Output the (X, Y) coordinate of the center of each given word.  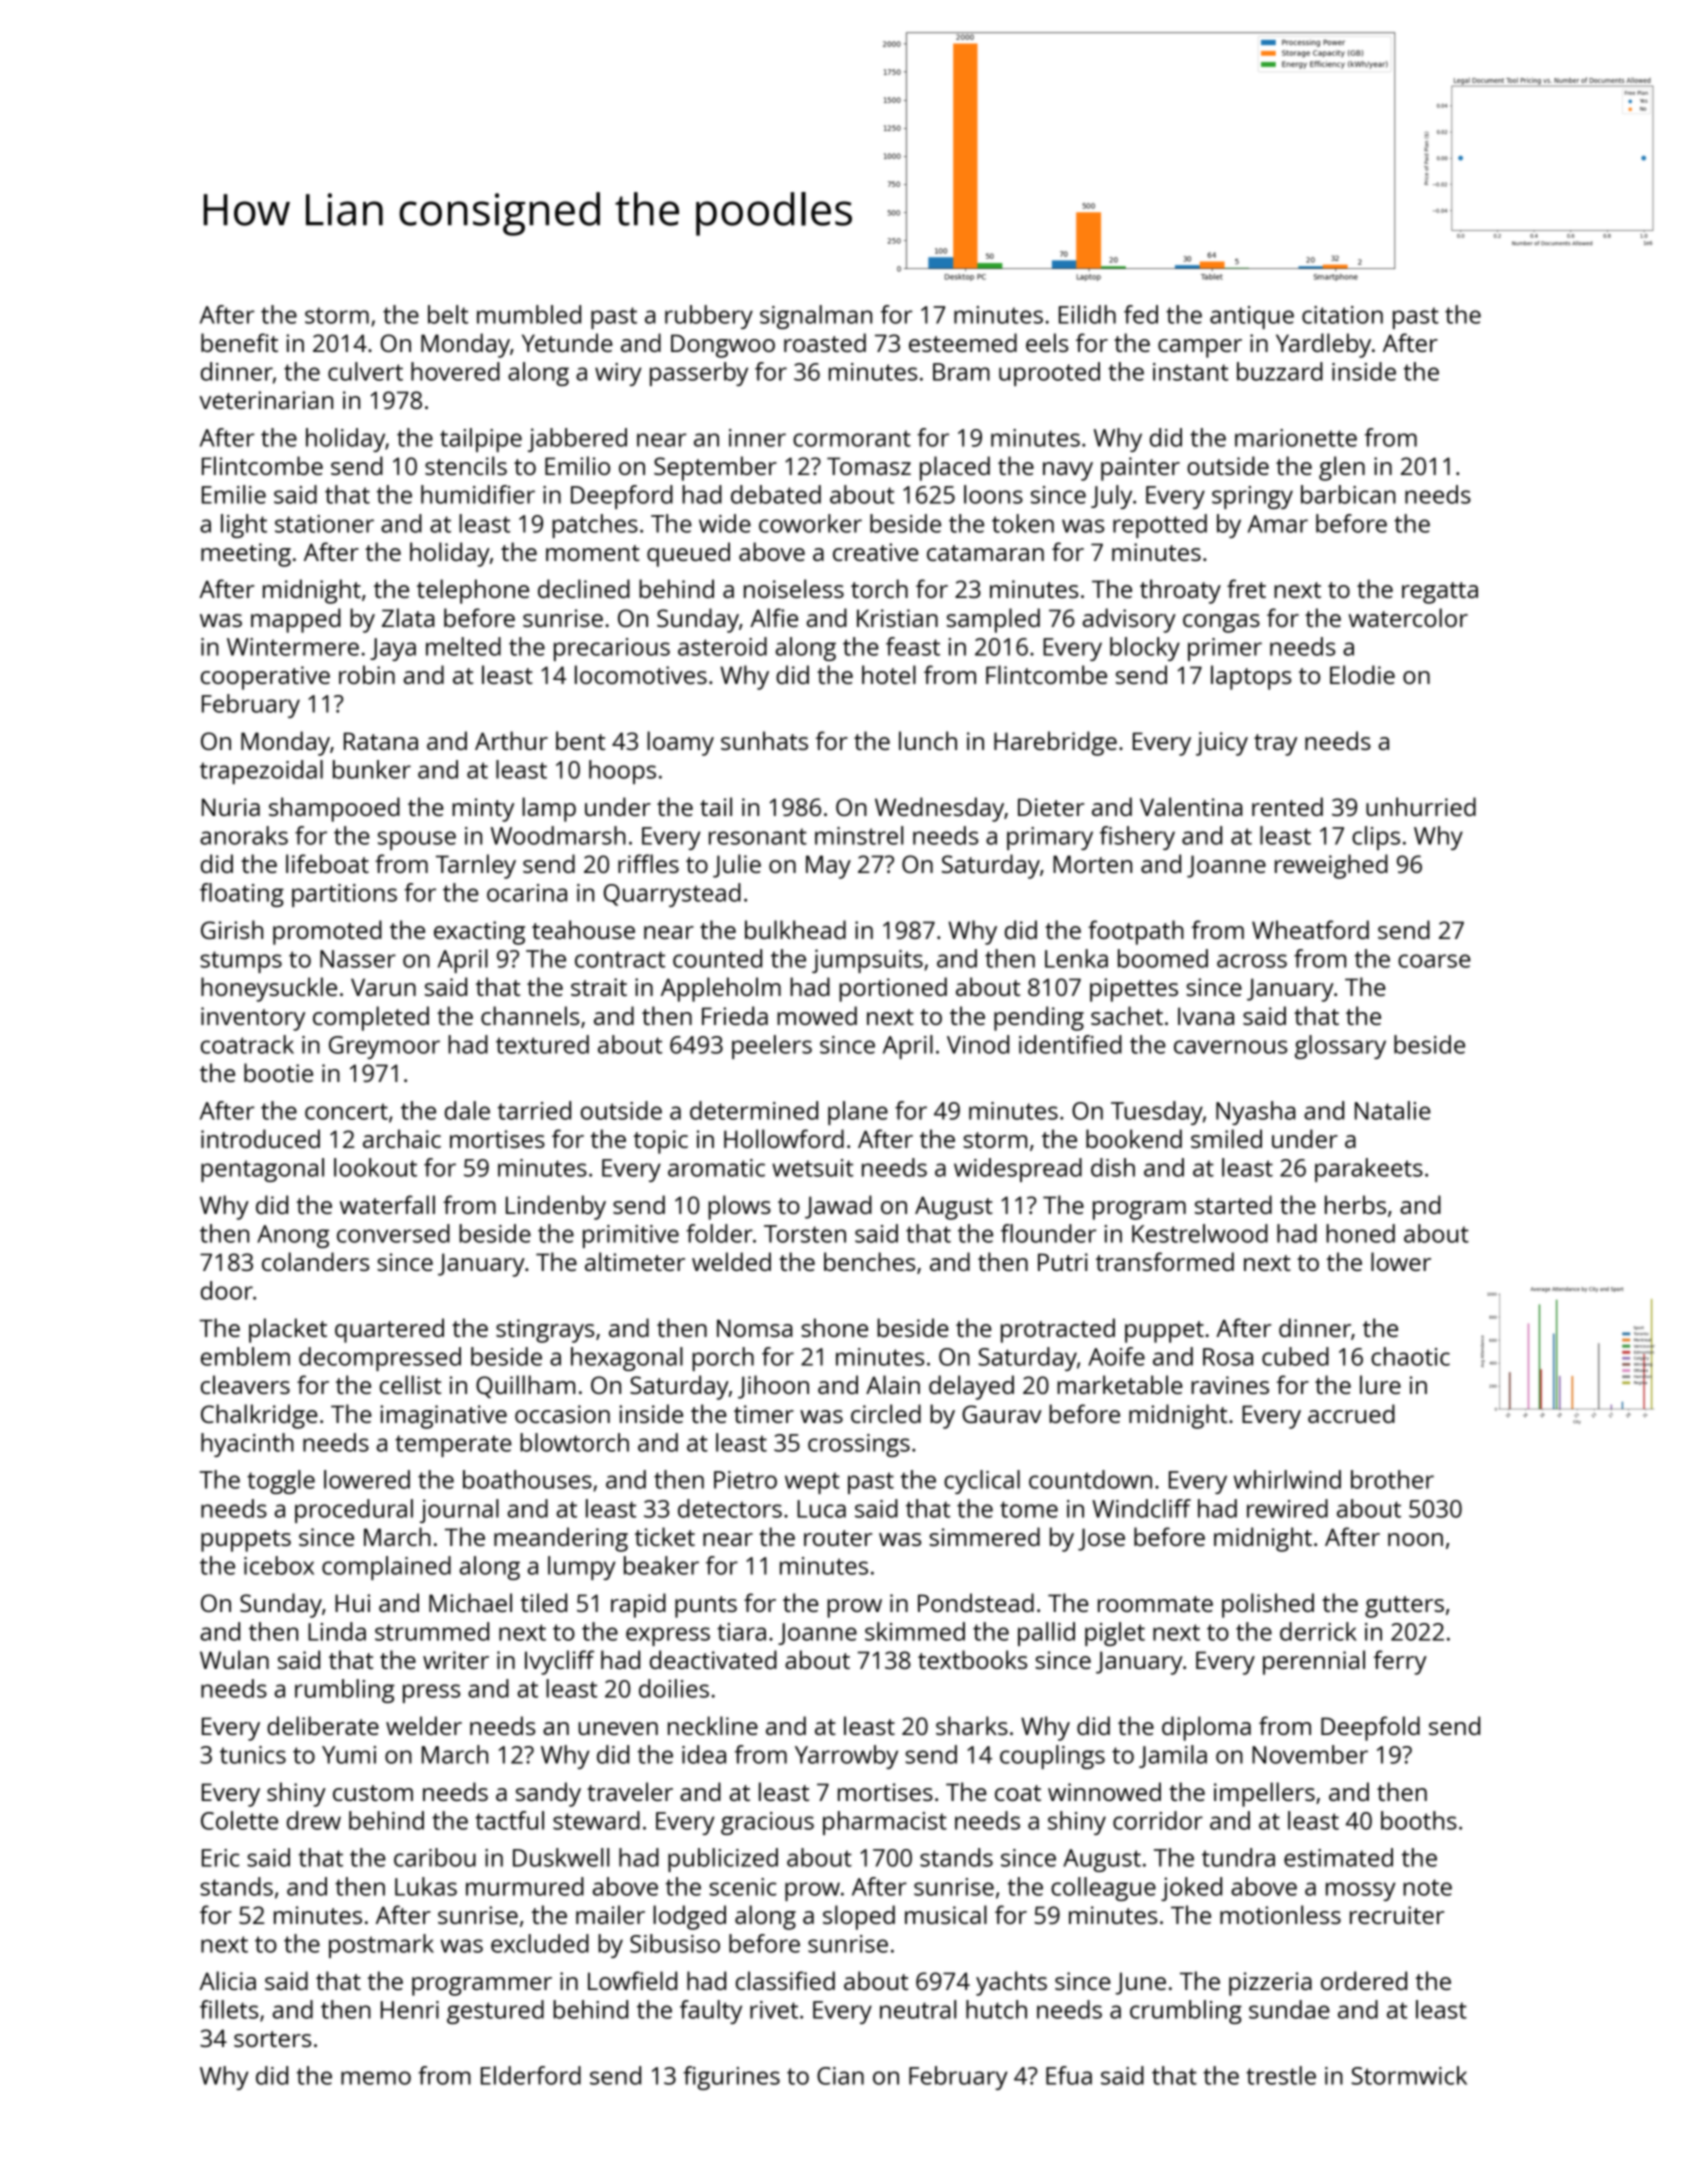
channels (530, 1015)
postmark (381, 1946)
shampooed (334, 809)
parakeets (1369, 1170)
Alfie (774, 617)
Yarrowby (846, 1757)
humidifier (478, 494)
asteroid (722, 646)
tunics (253, 1755)
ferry (1400, 1662)
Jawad (838, 1207)
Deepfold (1370, 1728)
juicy (1222, 744)
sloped (859, 1917)
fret (1246, 588)
